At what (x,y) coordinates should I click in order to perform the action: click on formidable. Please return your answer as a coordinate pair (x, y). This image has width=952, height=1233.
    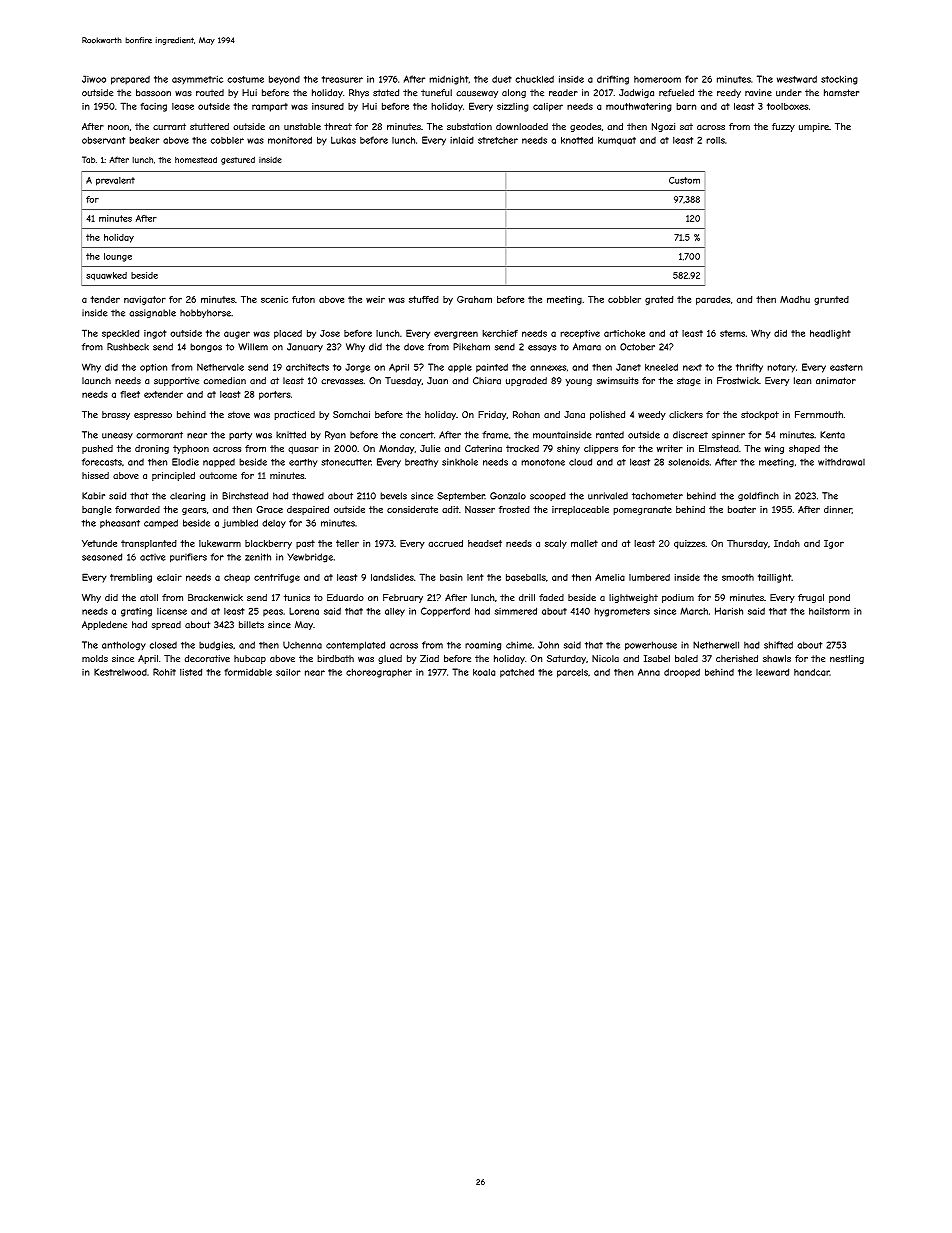
    Looking at the image, I should click on (248, 672).
